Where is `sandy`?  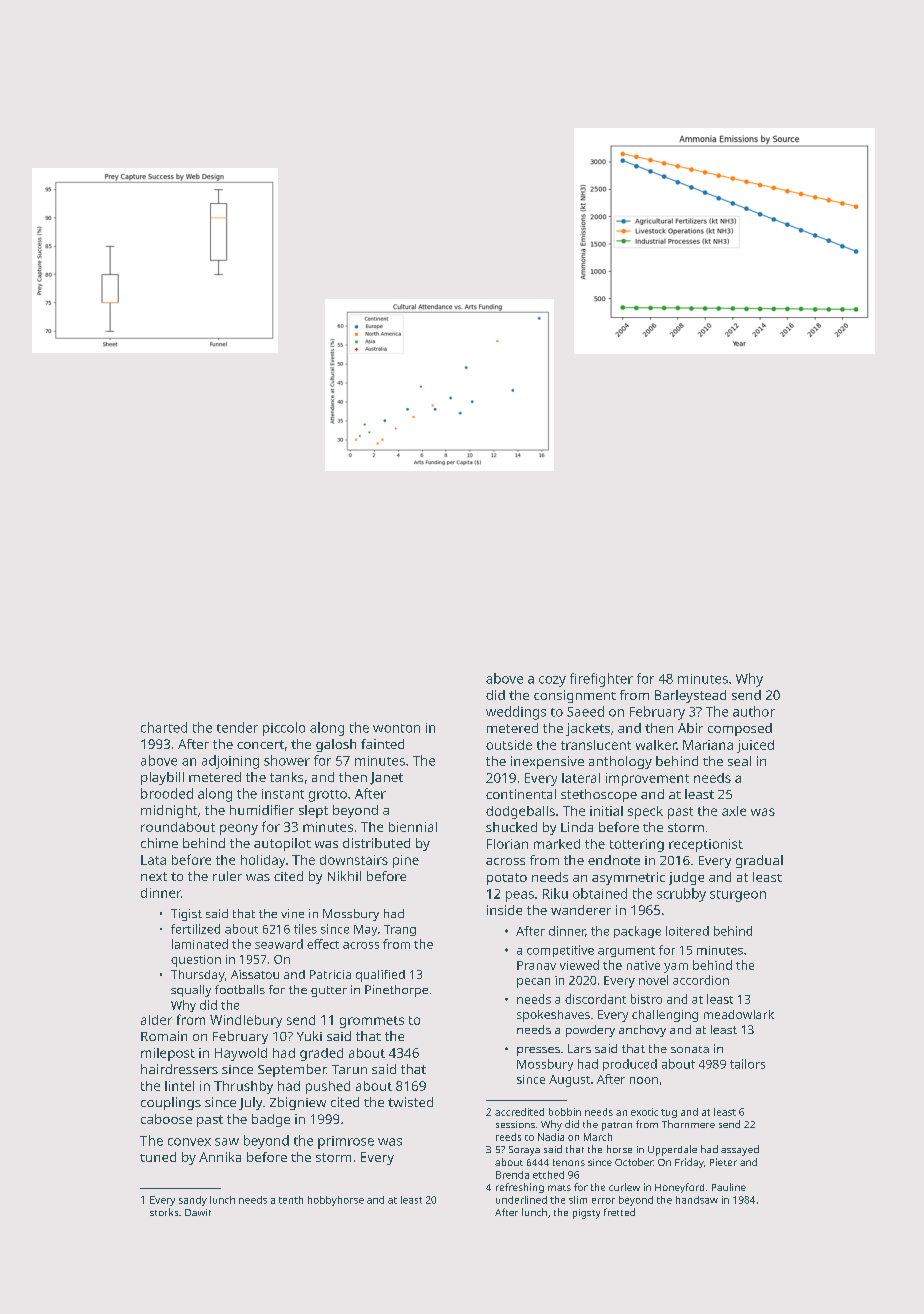
sandy is located at coordinates (193, 1201).
